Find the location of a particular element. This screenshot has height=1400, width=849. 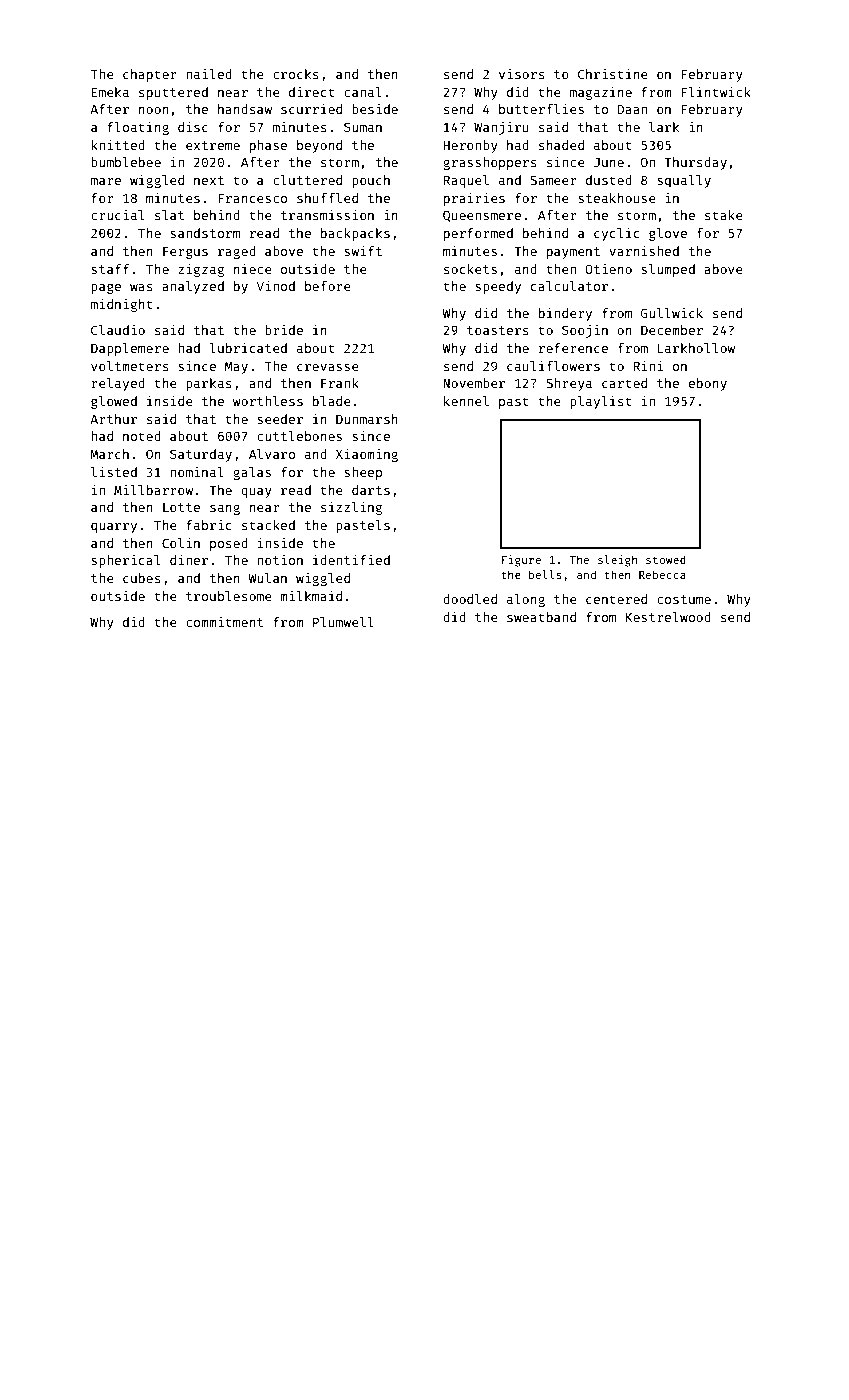

visors is located at coordinates (522, 74).
